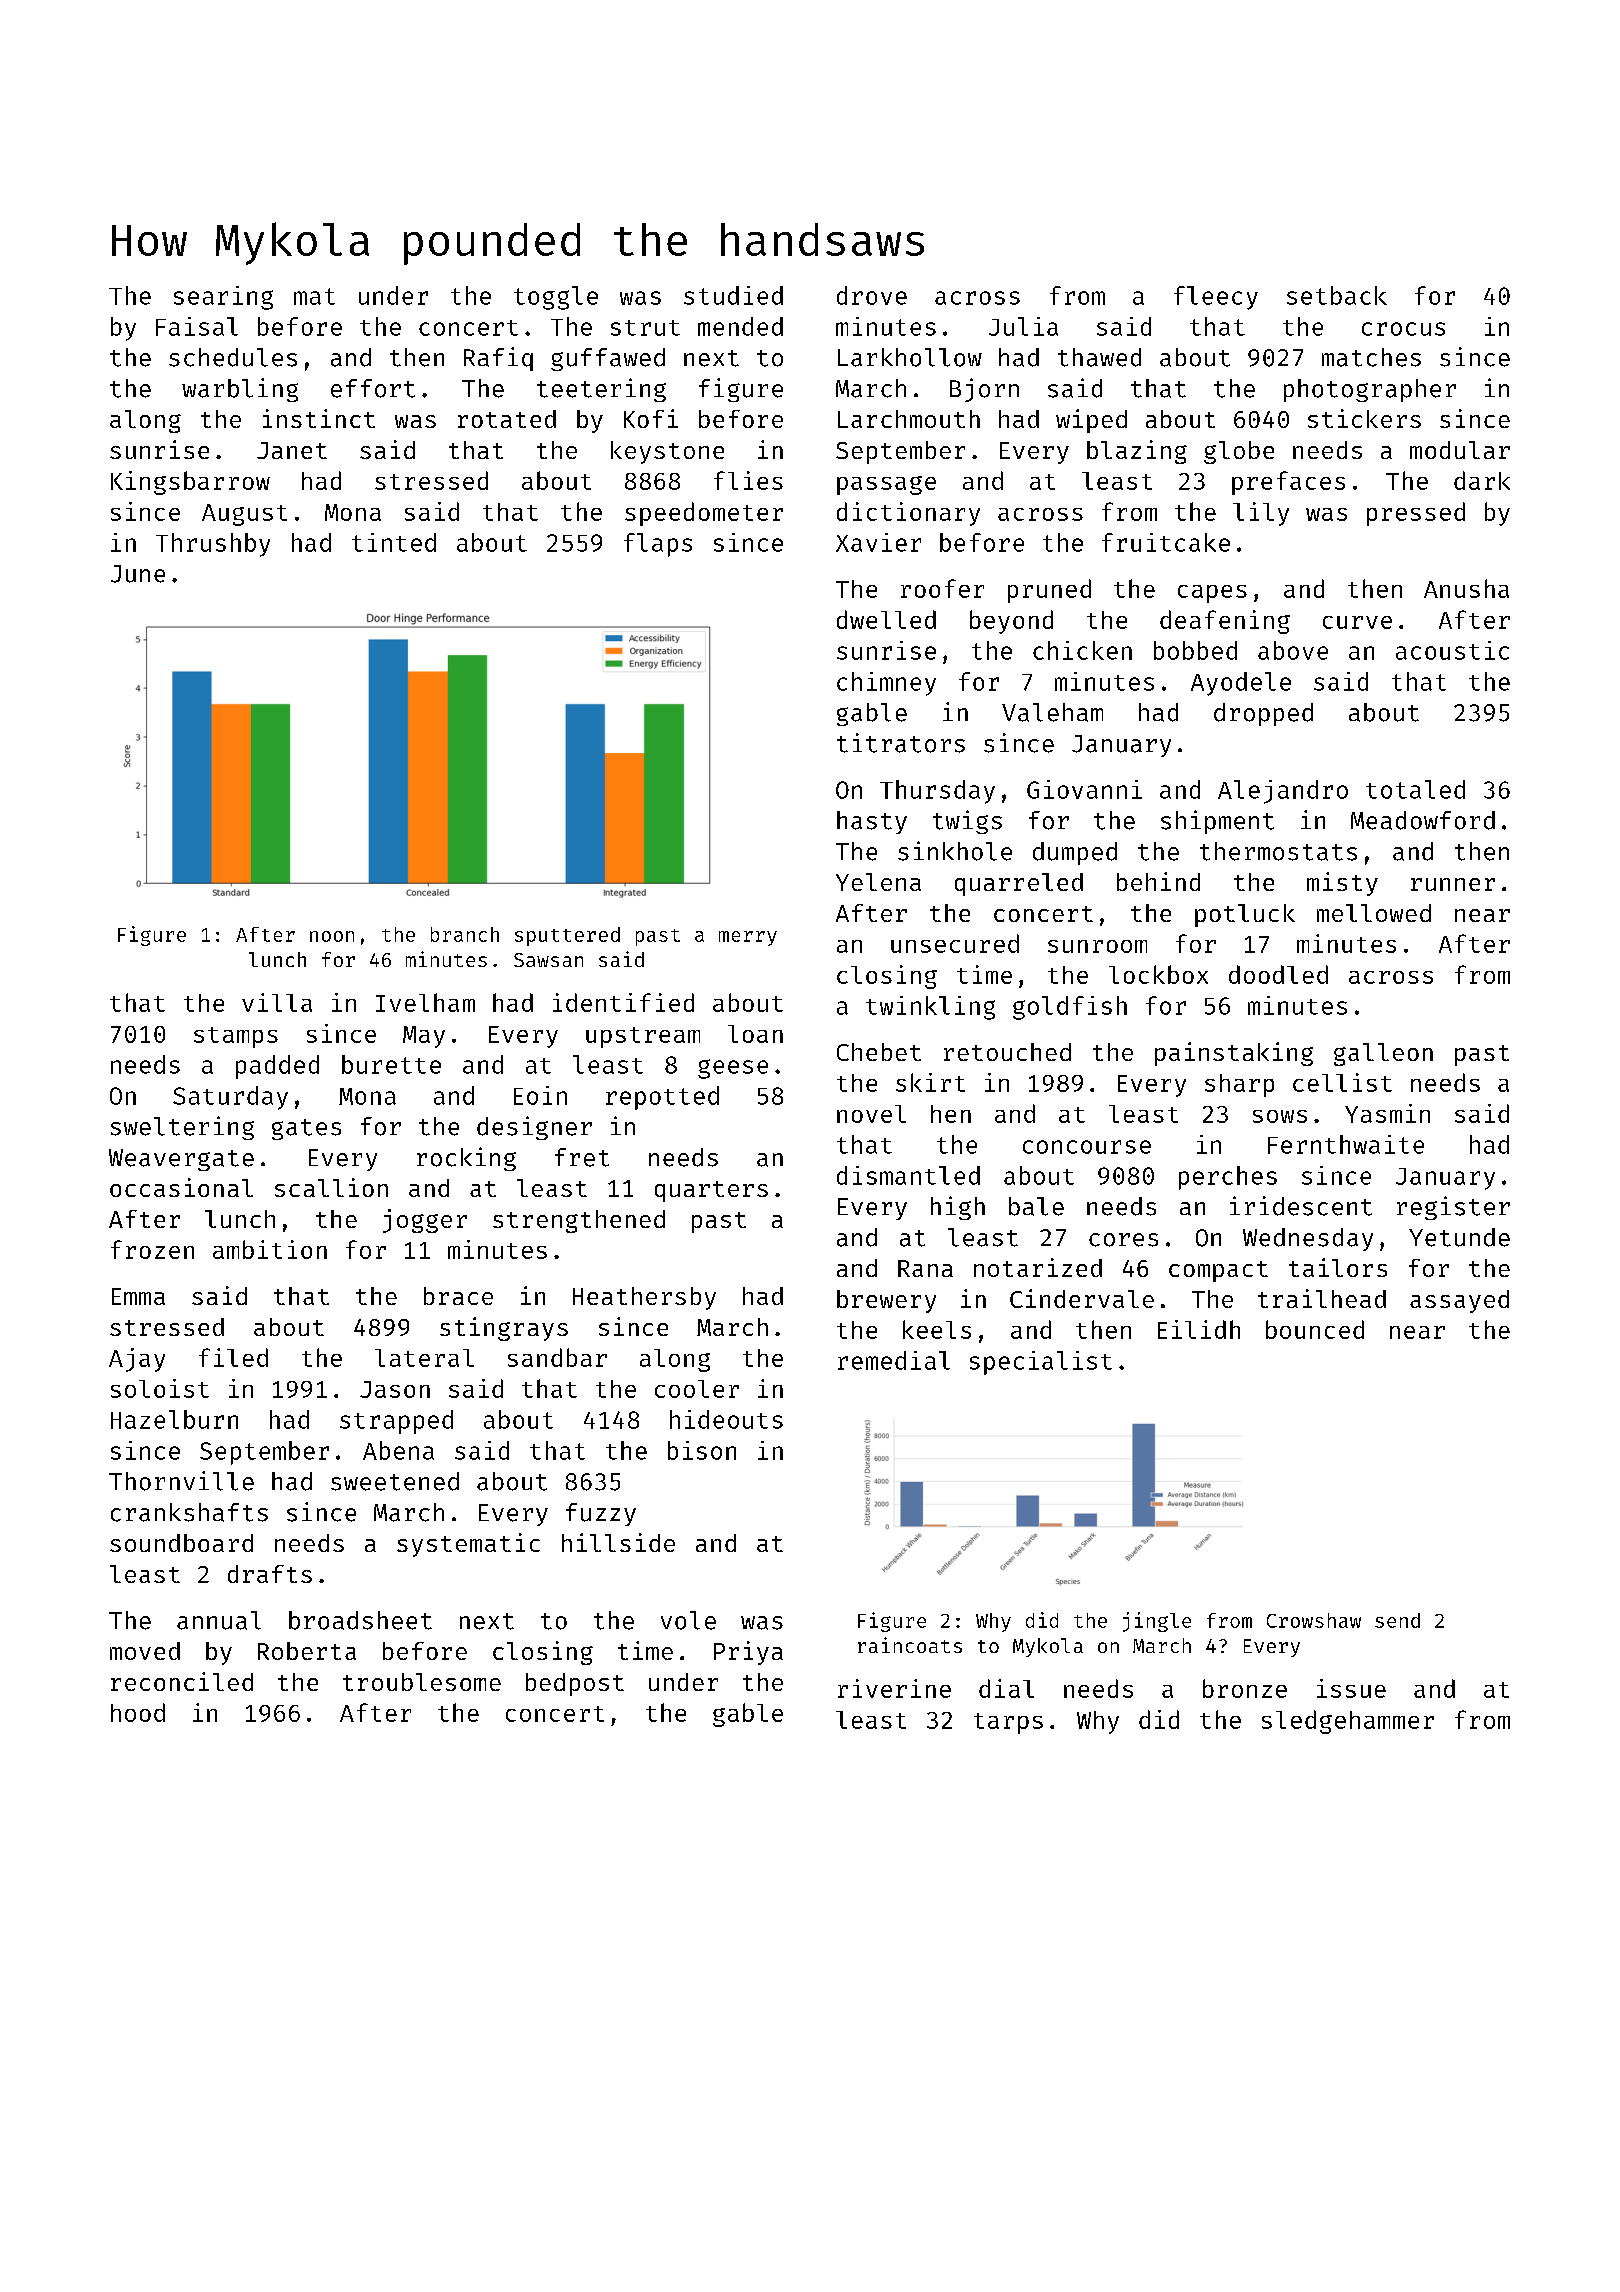 This image has width=1620, height=2292. I want to click on mended, so click(740, 326).
